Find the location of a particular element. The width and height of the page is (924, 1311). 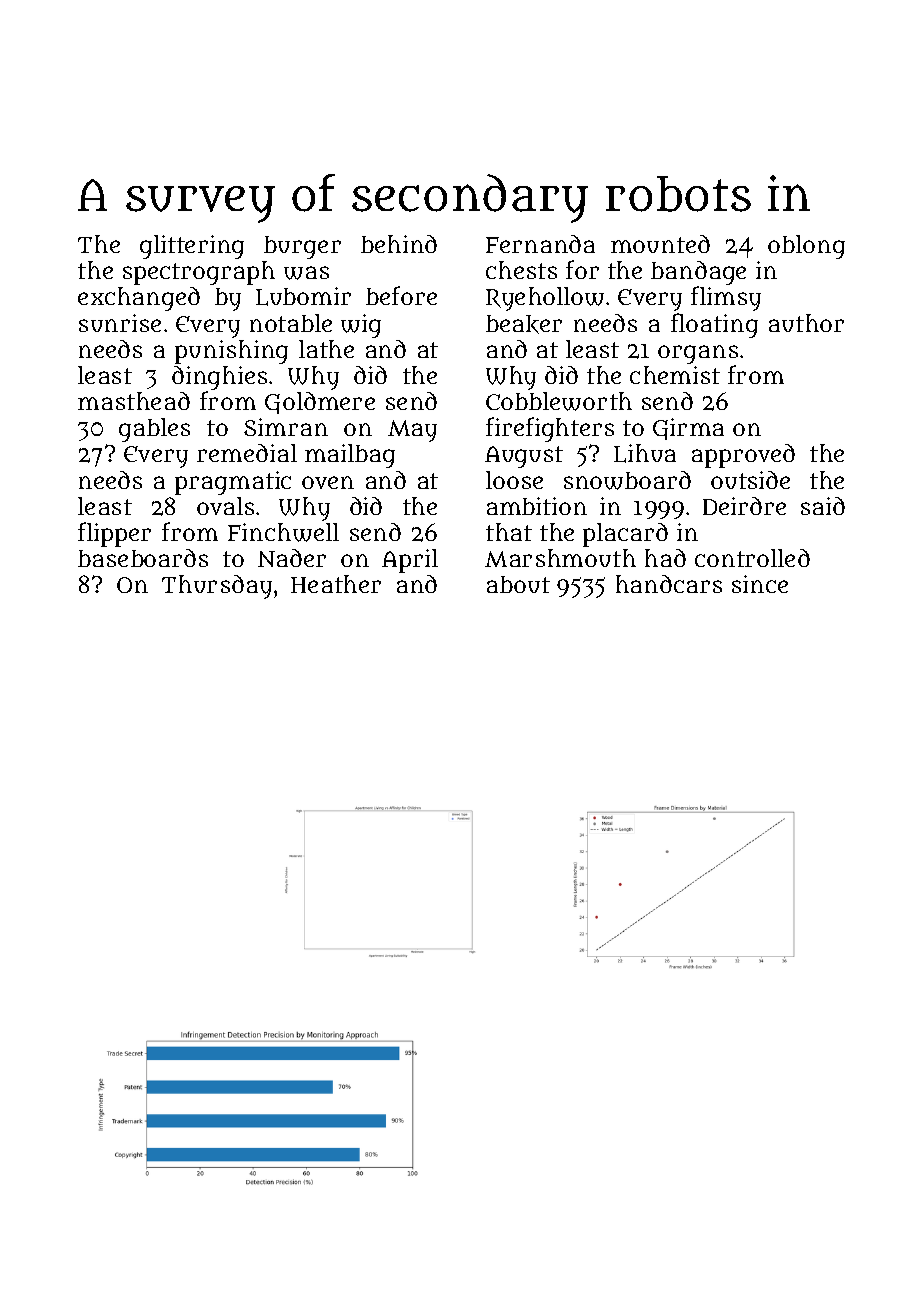

loose is located at coordinates (514, 480).
